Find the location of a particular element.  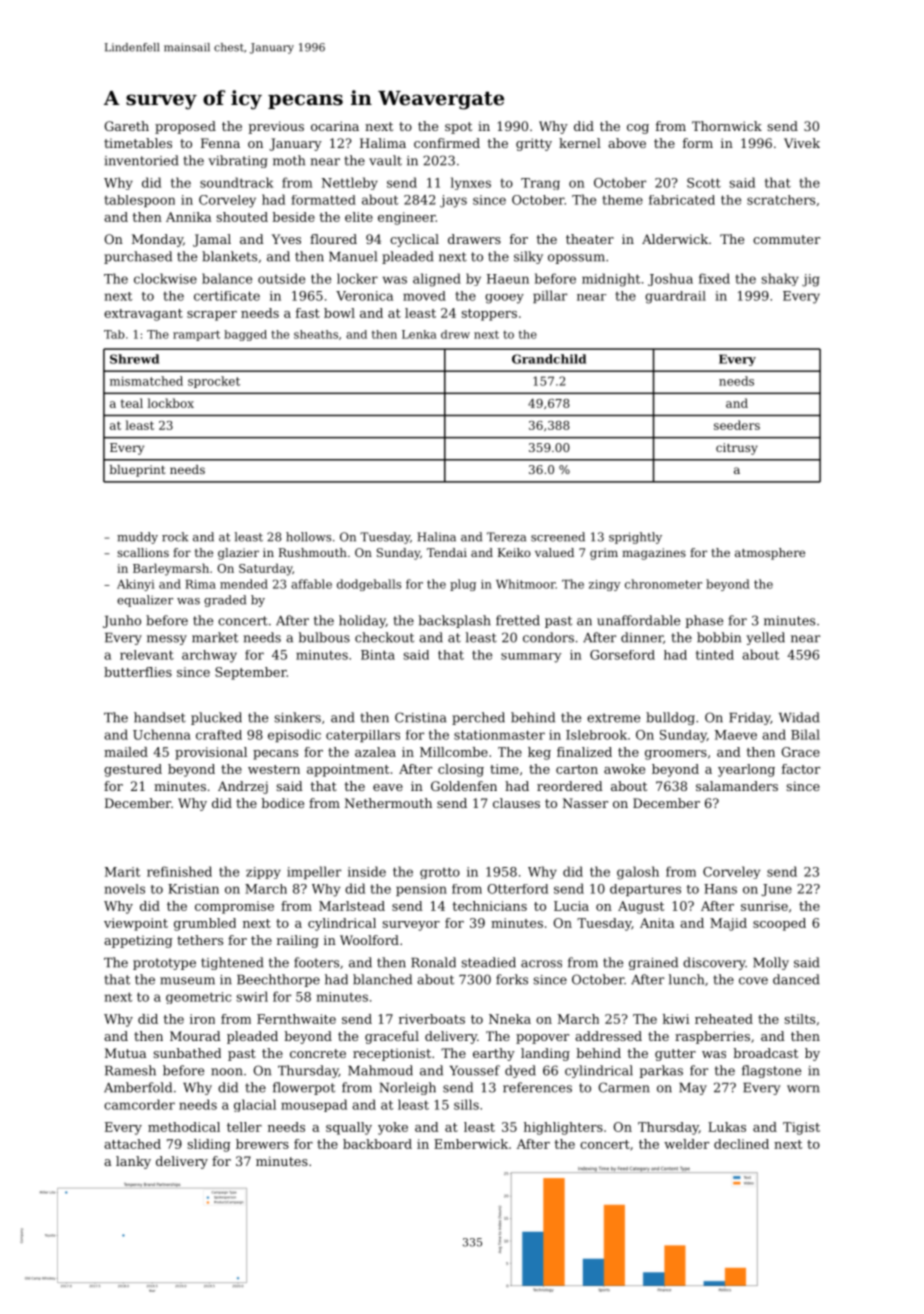

lockbox is located at coordinates (170, 403).
